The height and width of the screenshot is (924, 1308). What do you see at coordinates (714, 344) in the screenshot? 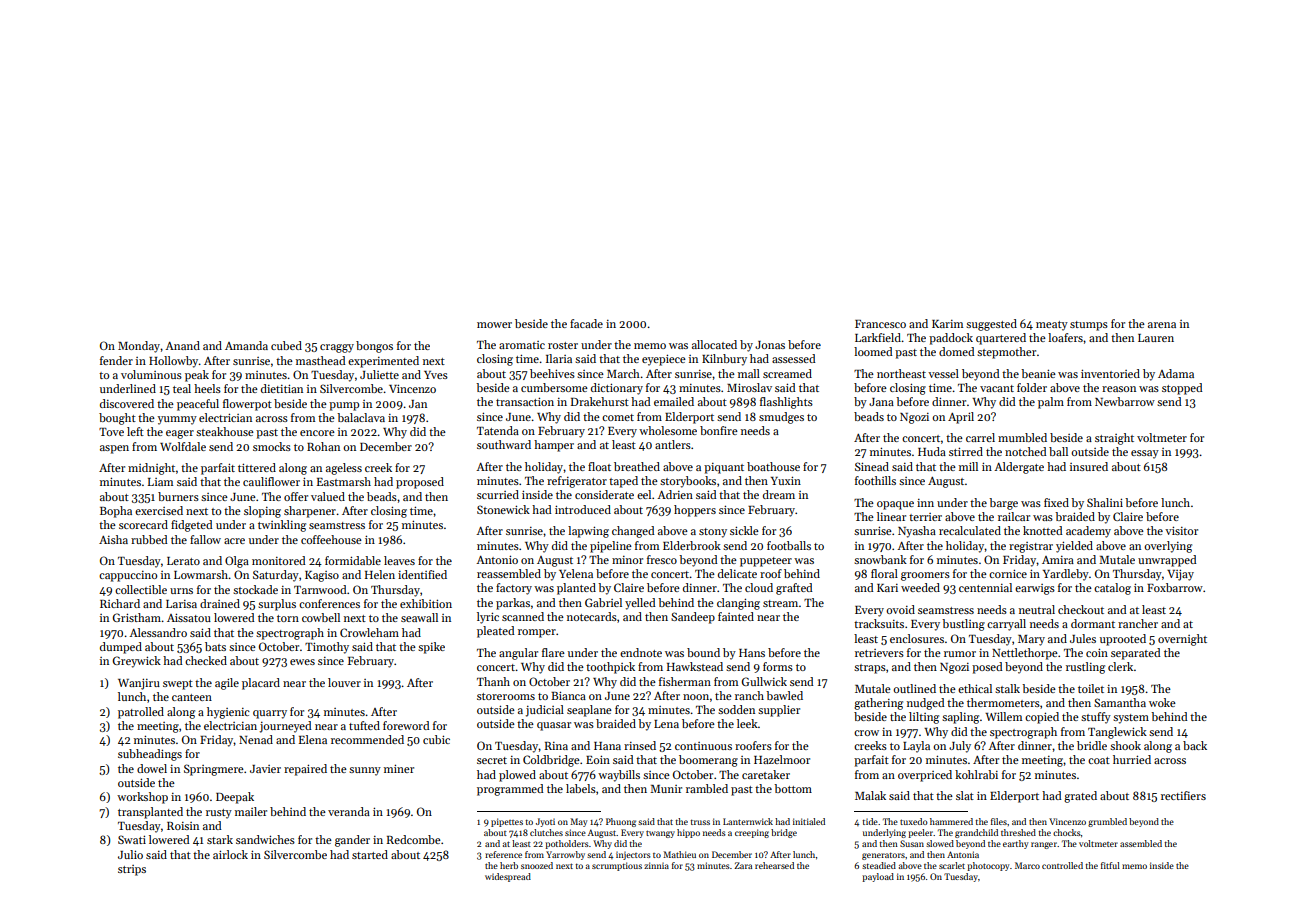
I see `allocated` at bounding box center [714, 344].
